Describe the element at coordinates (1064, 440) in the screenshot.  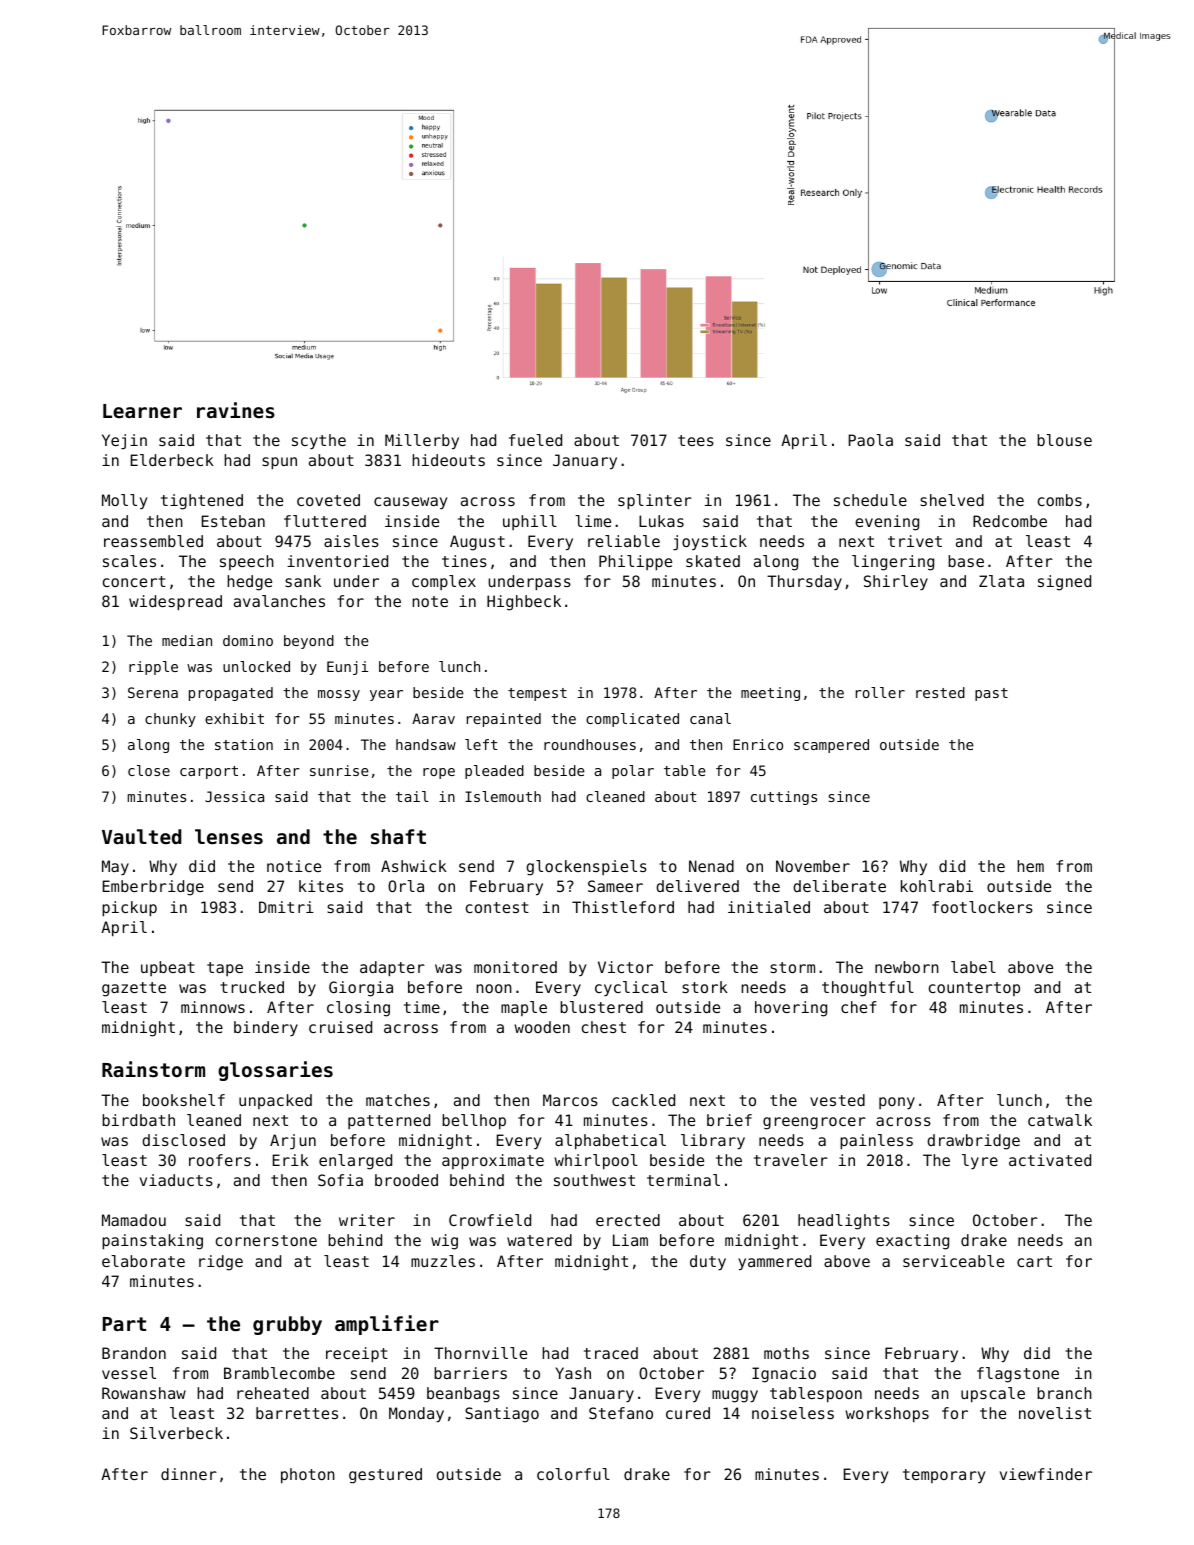
I see `blouse` at that location.
